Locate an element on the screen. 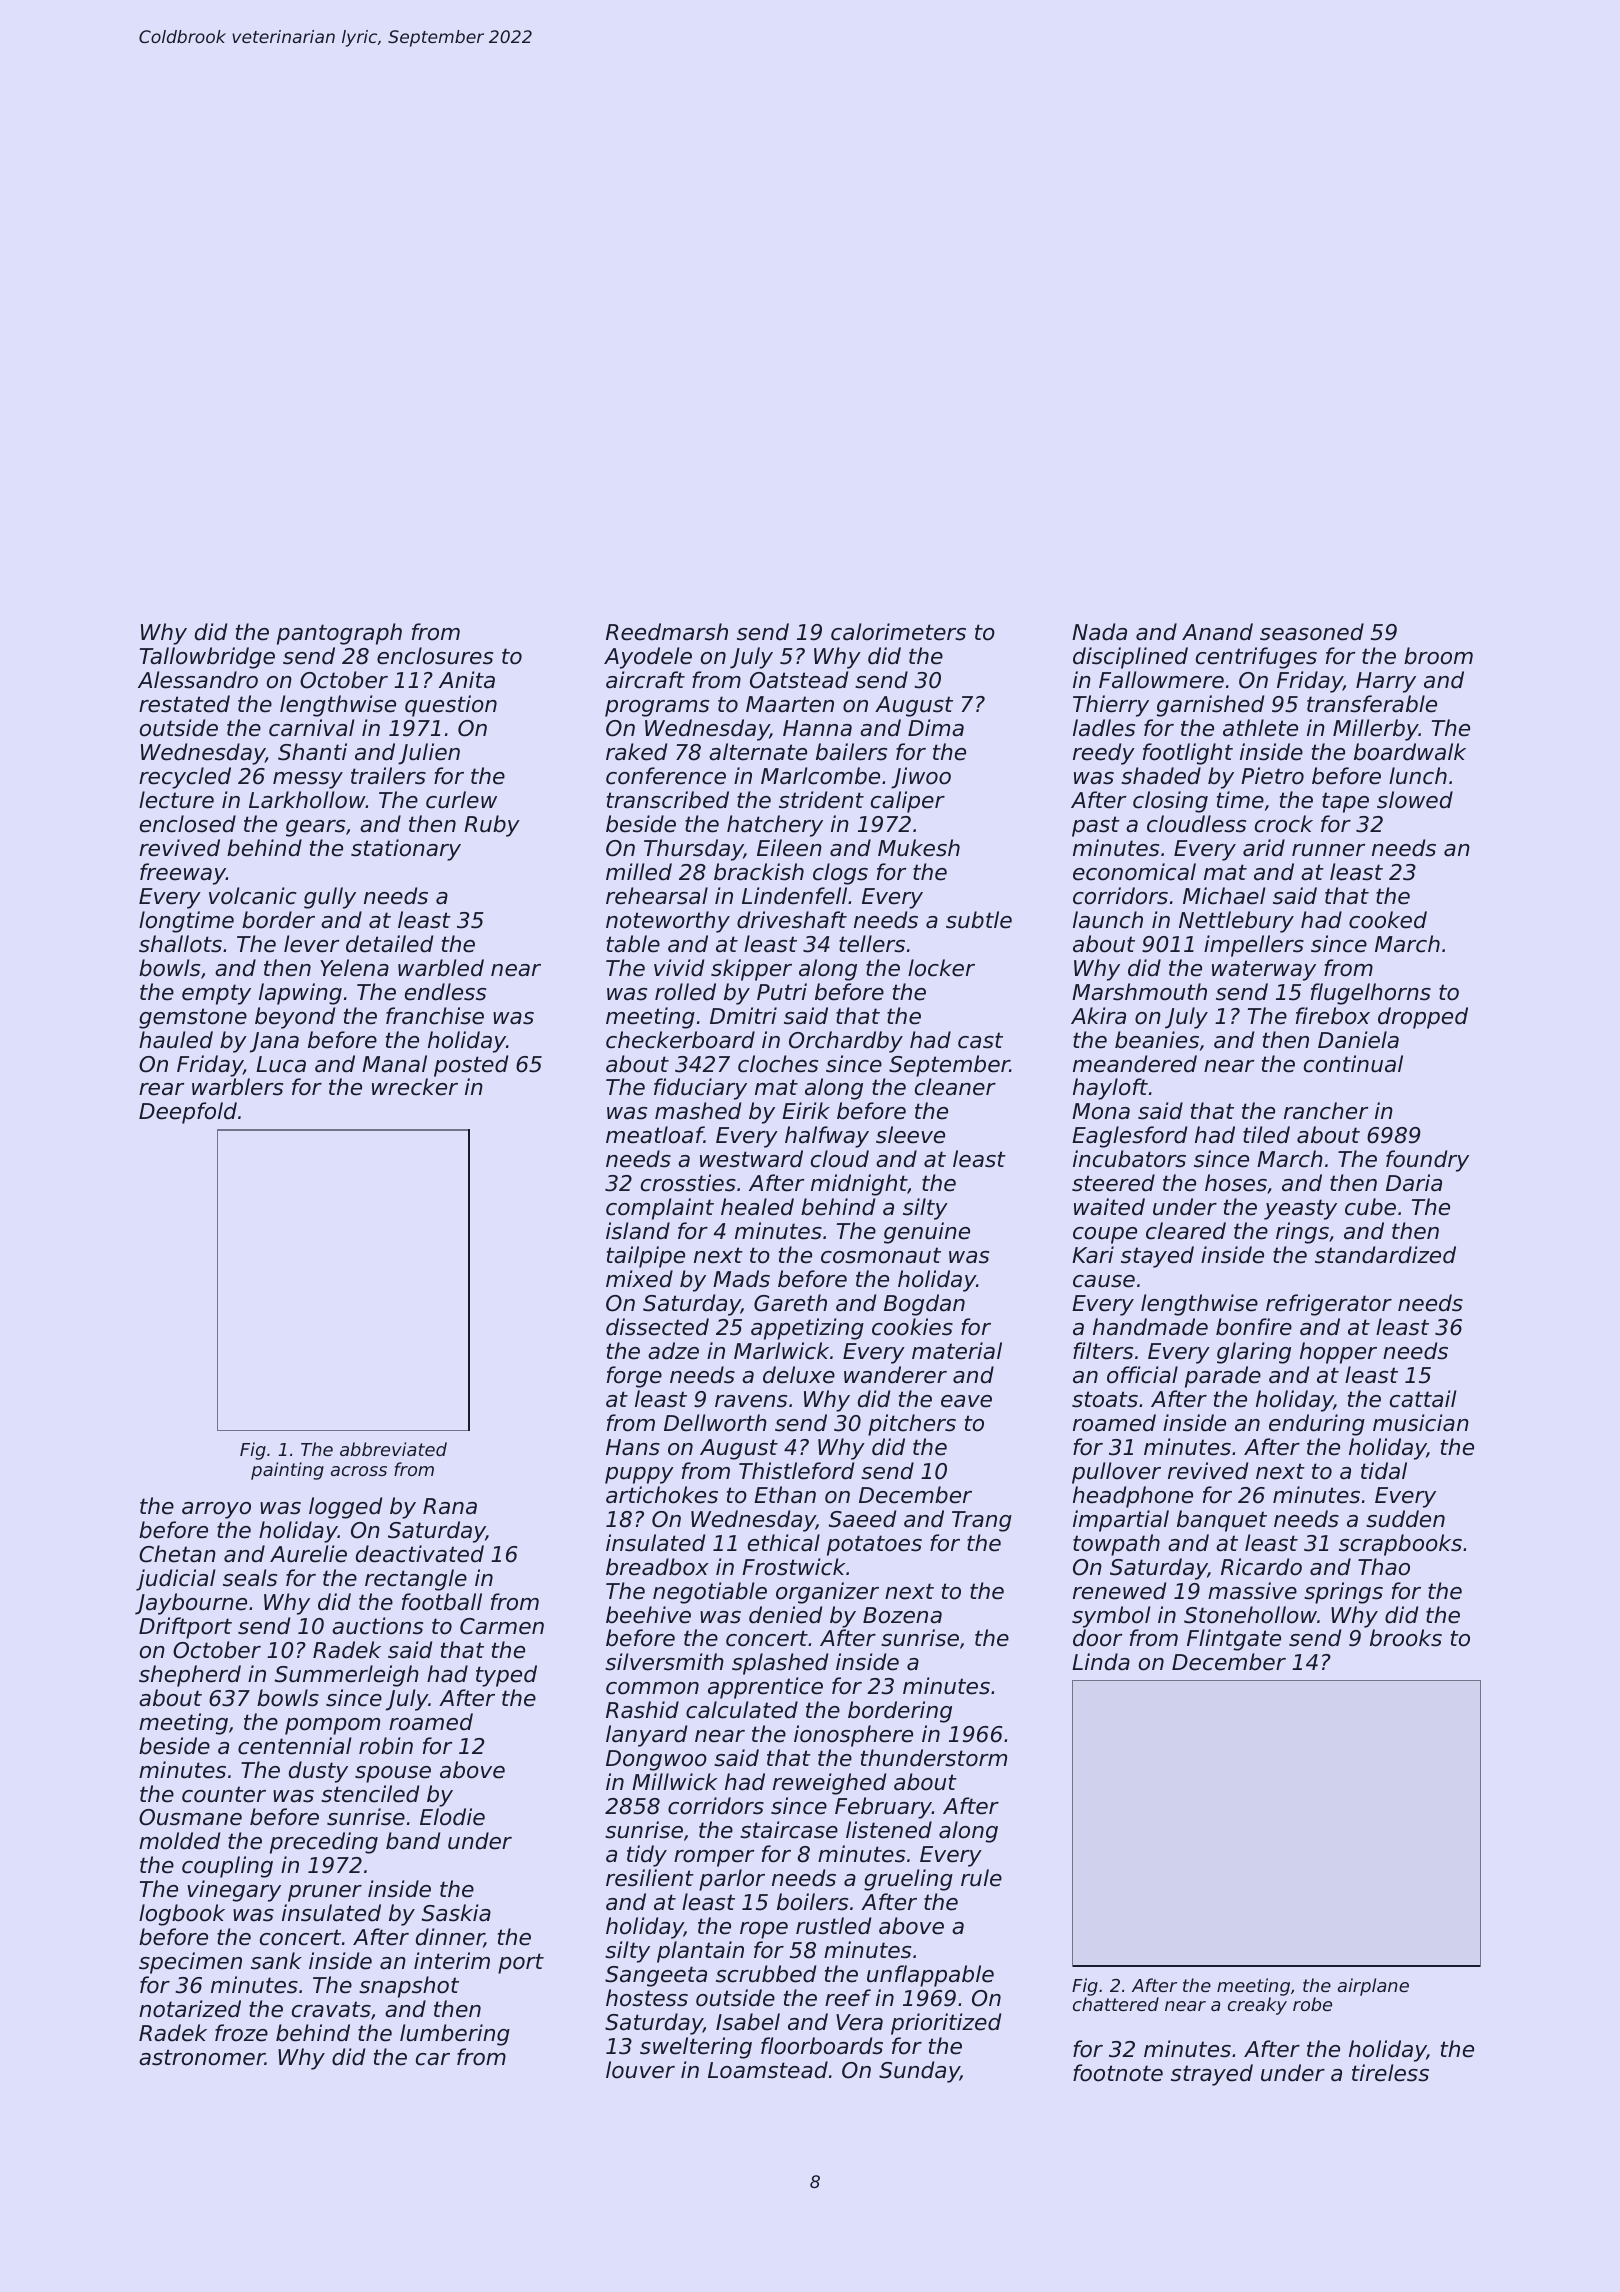  foundry is located at coordinates (1427, 1161).
